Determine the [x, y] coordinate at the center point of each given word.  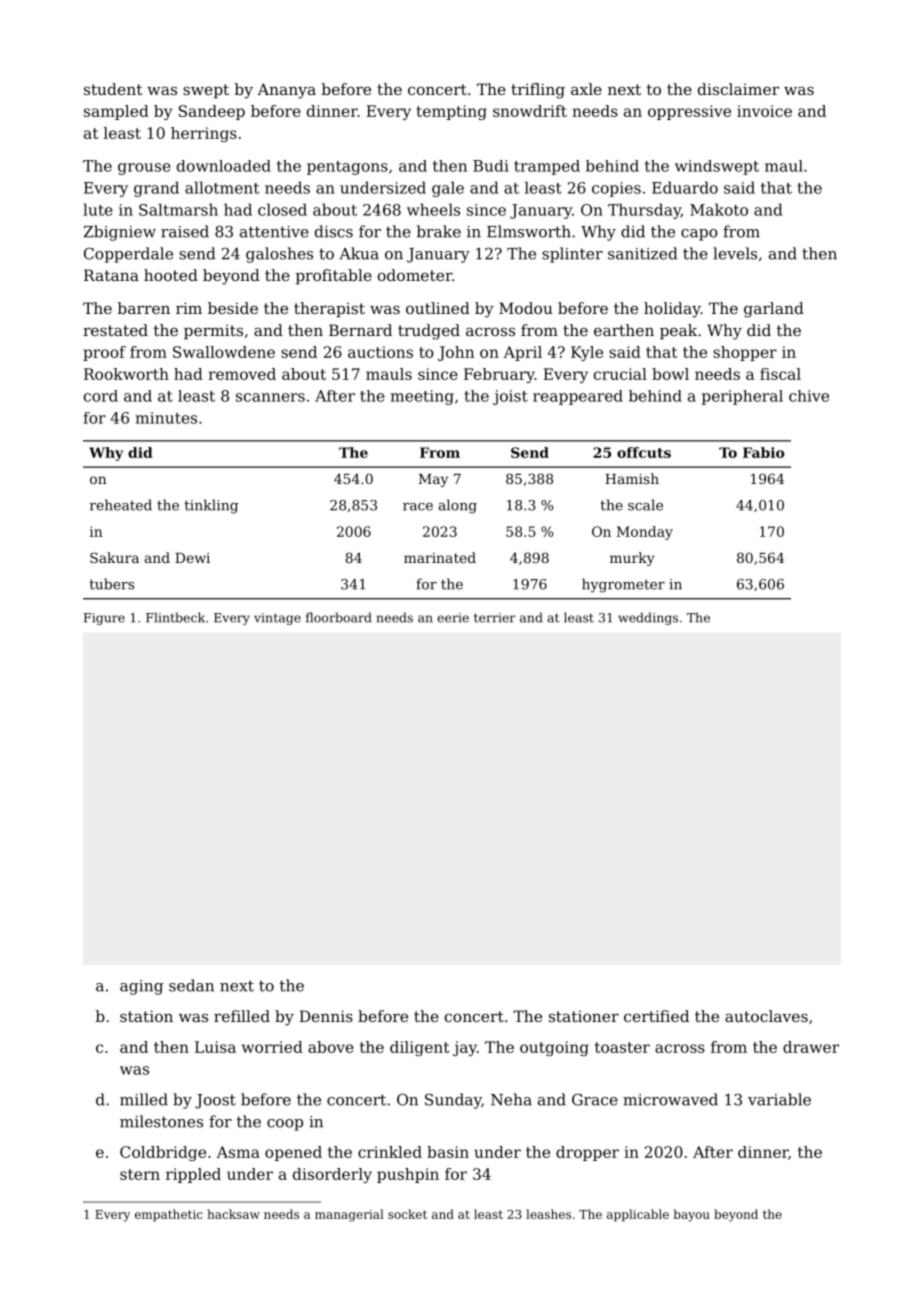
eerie [453, 618]
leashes [548, 1214]
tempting [451, 112]
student [113, 89]
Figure [104, 619]
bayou [691, 1215]
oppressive [689, 112]
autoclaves [766, 1016]
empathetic [169, 1215]
